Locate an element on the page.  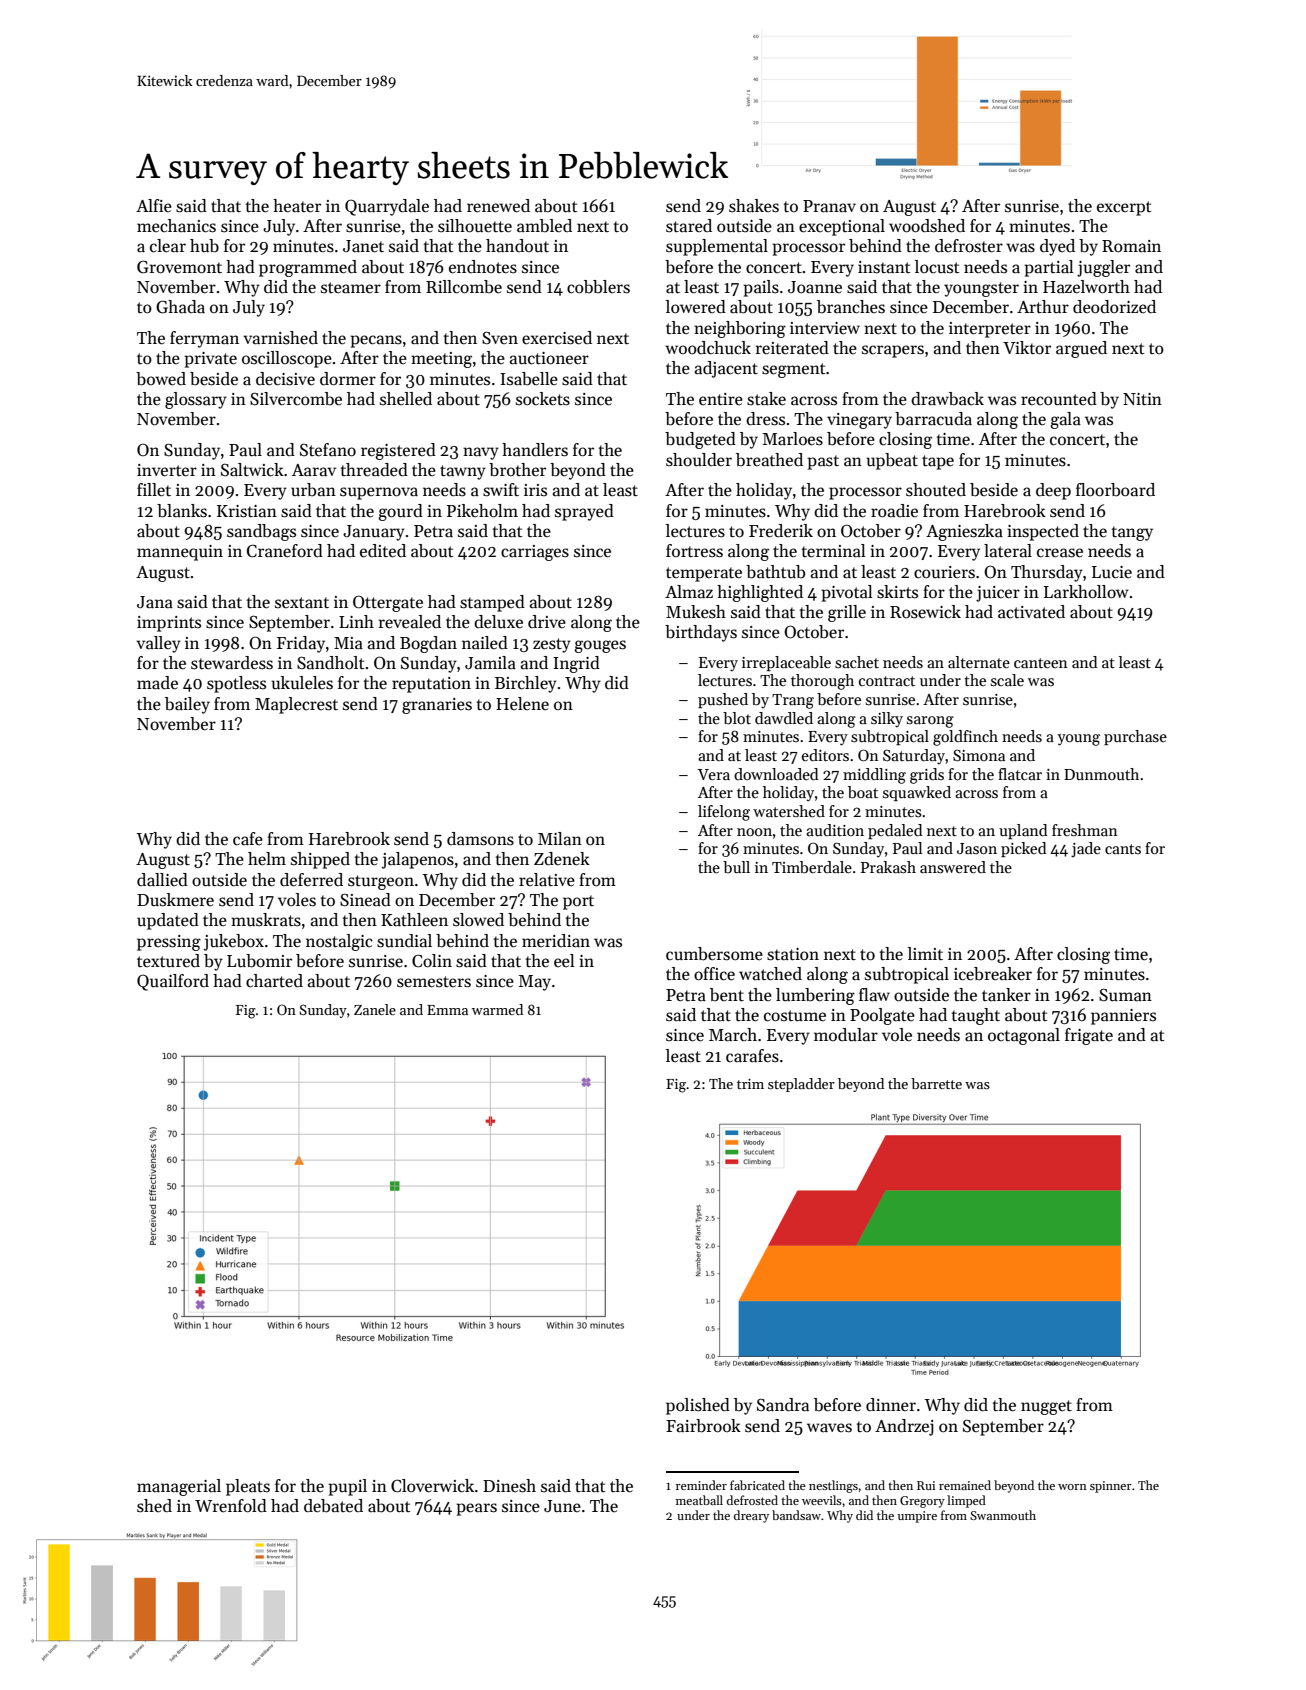
managerial is located at coordinates (179, 1487).
